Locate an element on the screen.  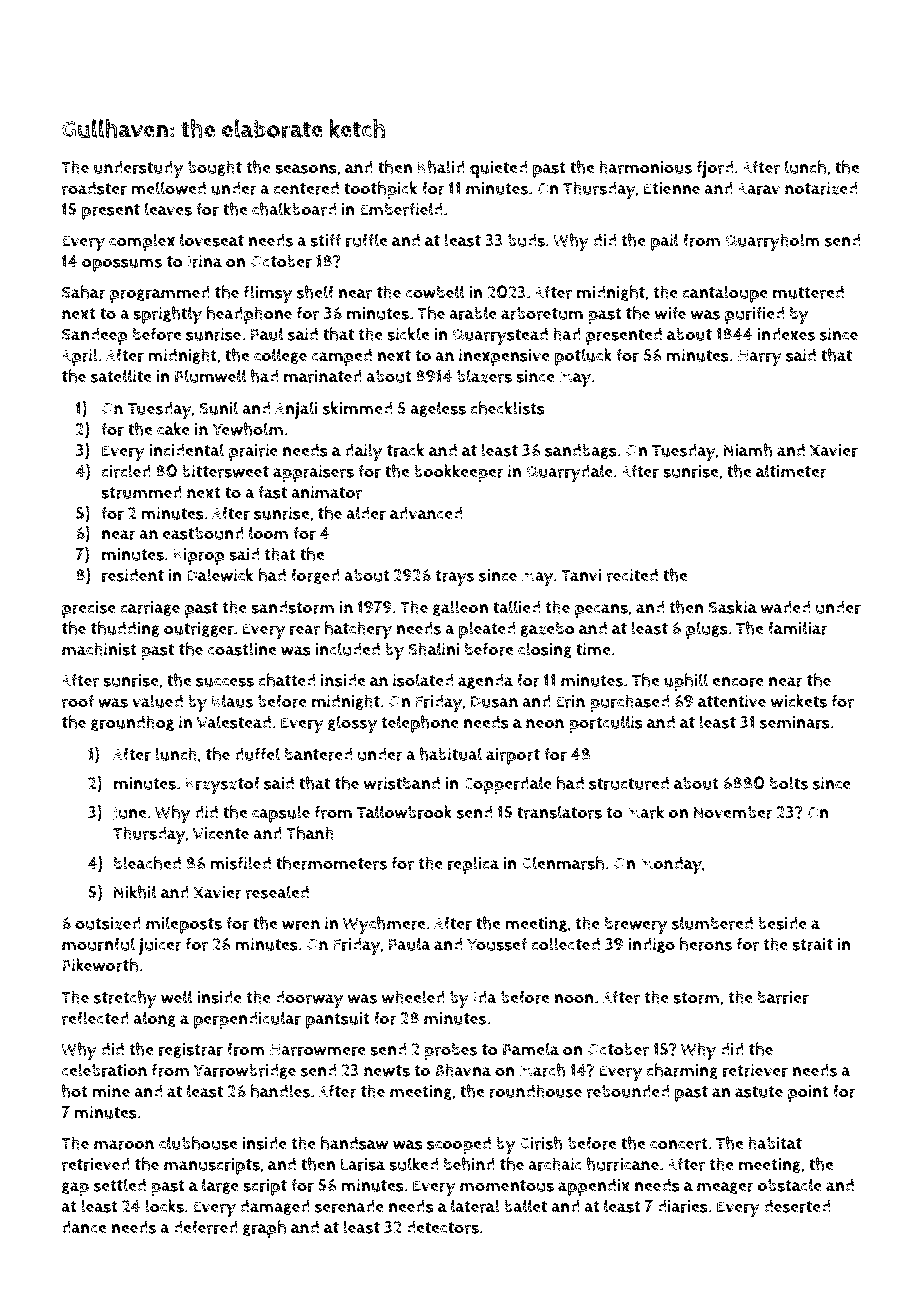
toothpick is located at coordinates (381, 190).
